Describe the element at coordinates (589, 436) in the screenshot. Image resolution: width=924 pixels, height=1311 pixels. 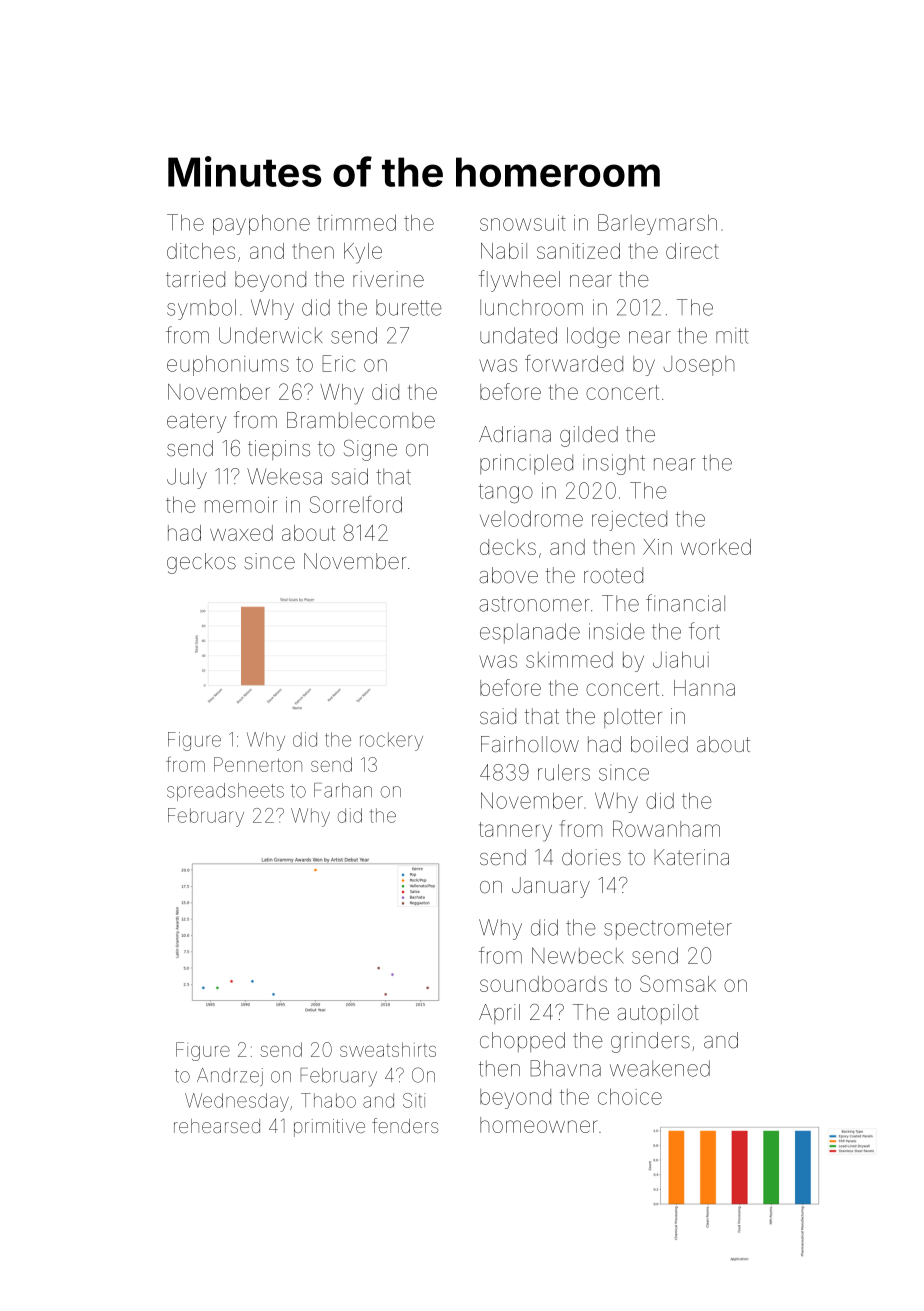
I see `gilded` at that location.
